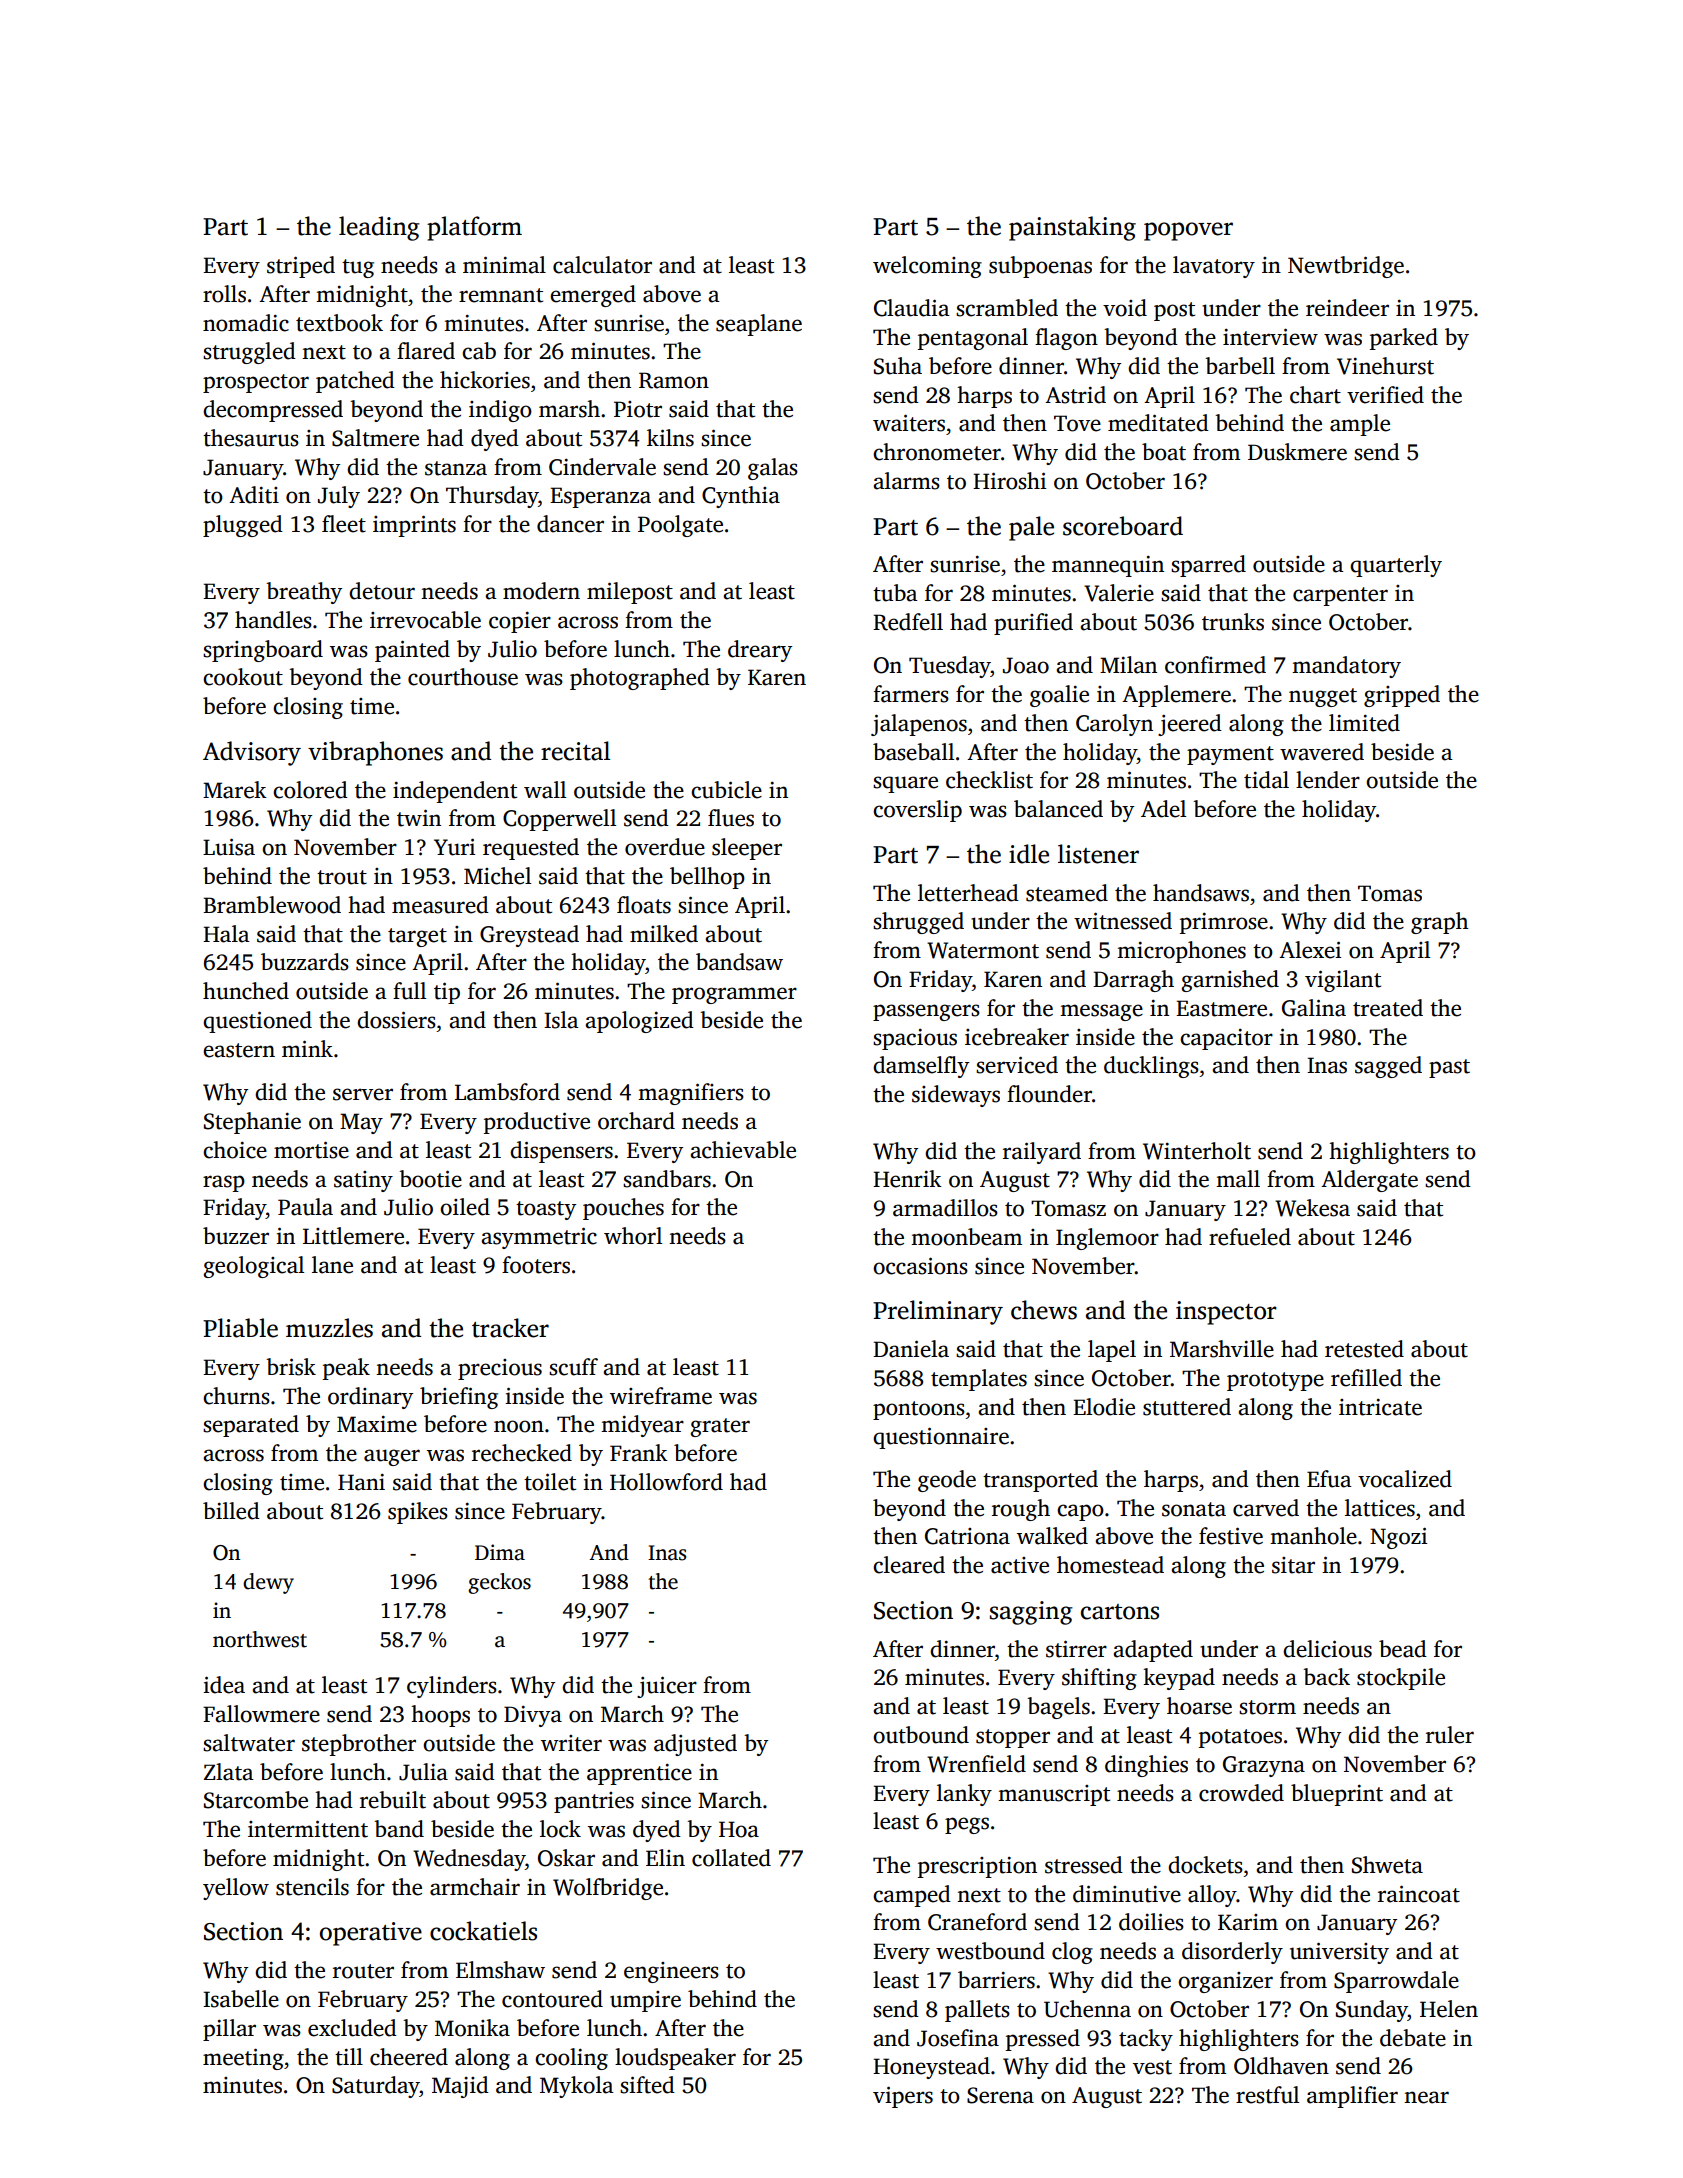  What do you see at coordinates (602, 265) in the screenshot?
I see `calculator` at bounding box center [602, 265].
